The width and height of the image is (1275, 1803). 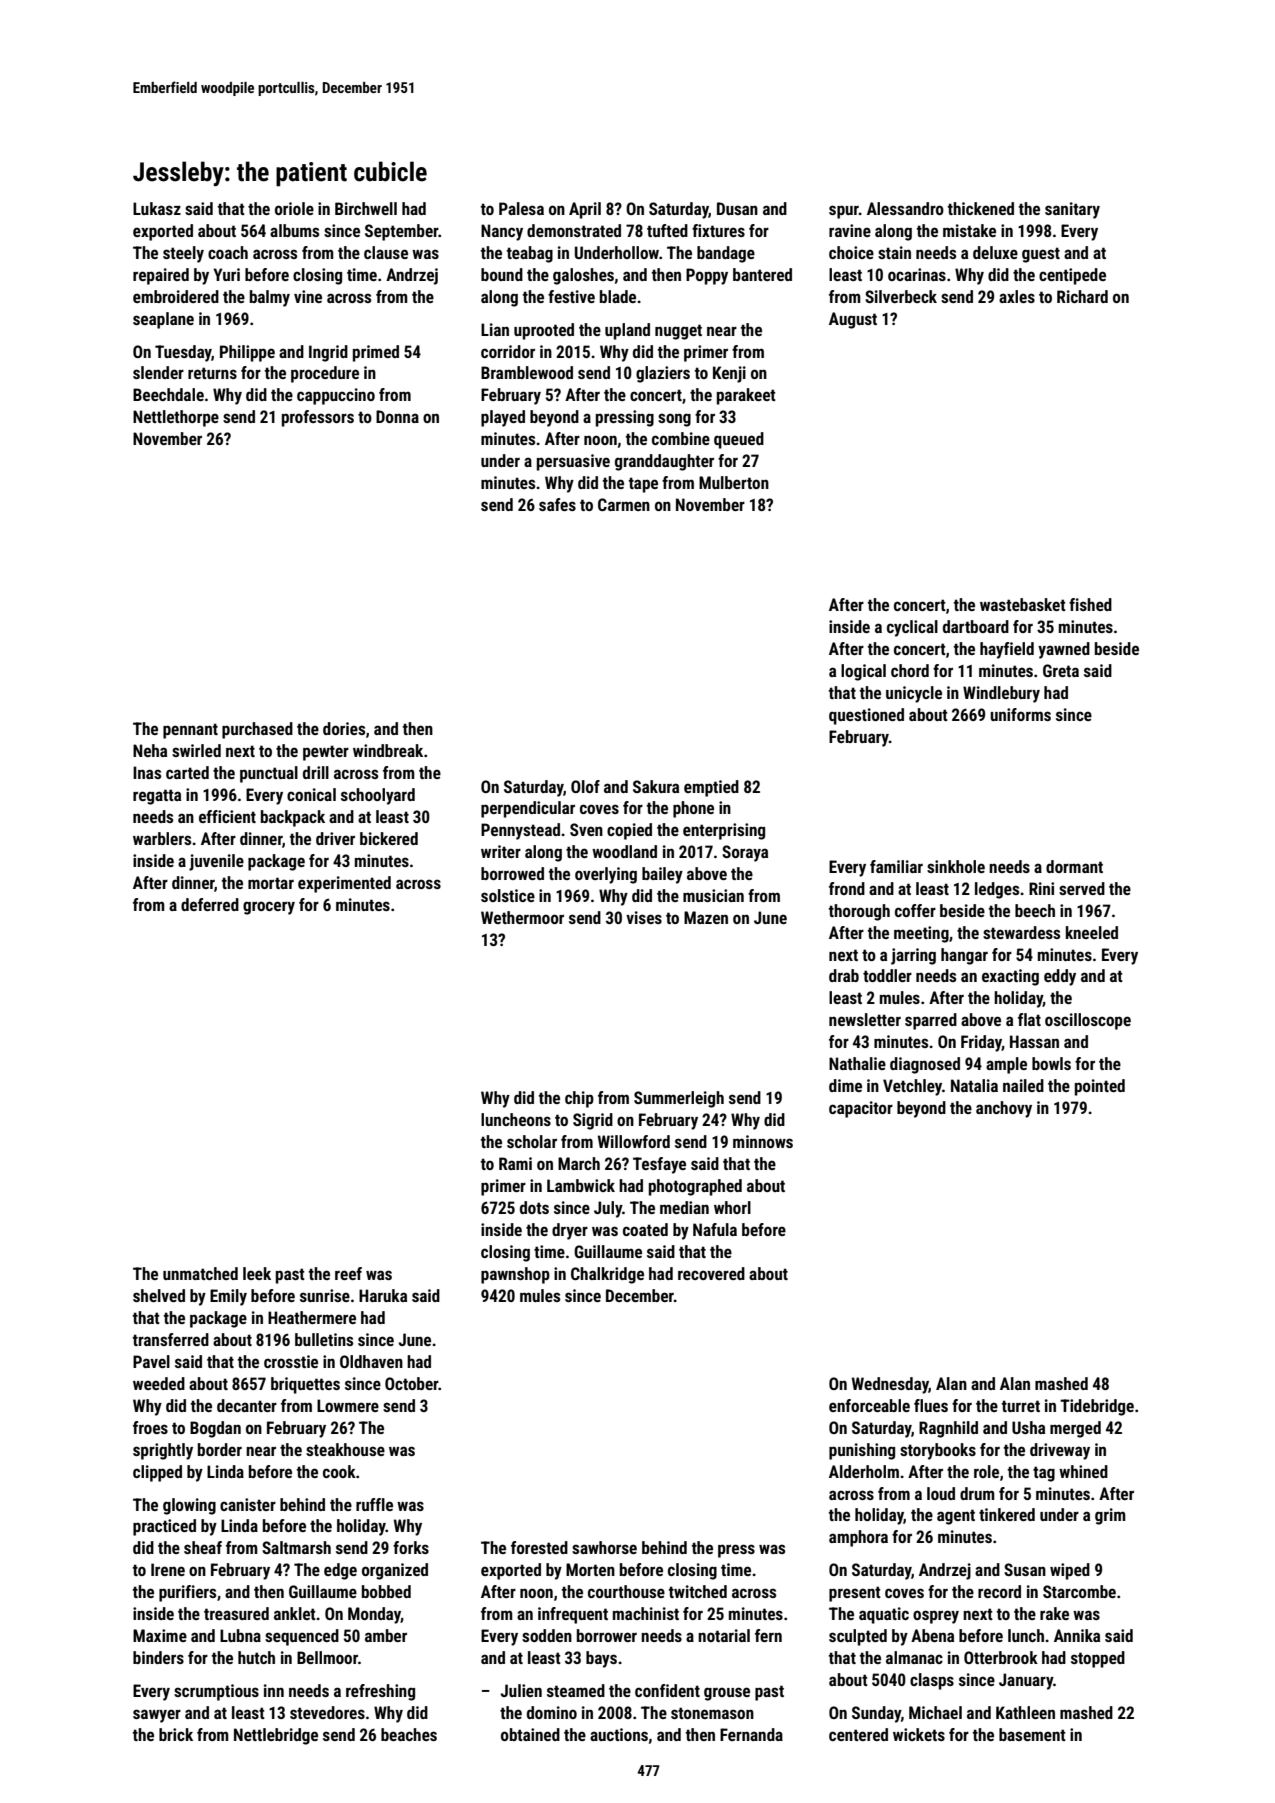 What do you see at coordinates (737, 208) in the image?
I see `Dusan` at bounding box center [737, 208].
